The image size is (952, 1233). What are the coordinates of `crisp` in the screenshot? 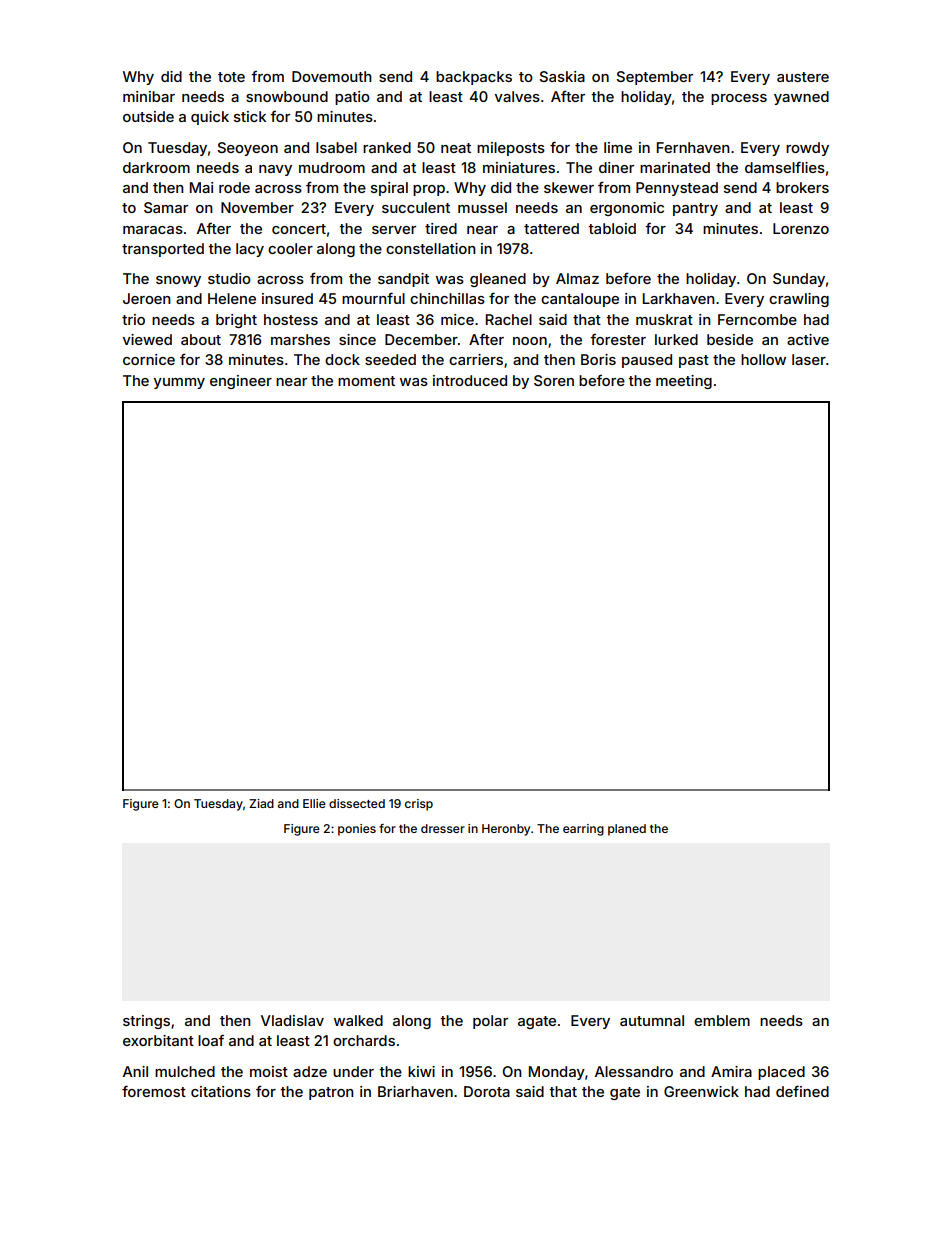 It's located at (419, 805).
